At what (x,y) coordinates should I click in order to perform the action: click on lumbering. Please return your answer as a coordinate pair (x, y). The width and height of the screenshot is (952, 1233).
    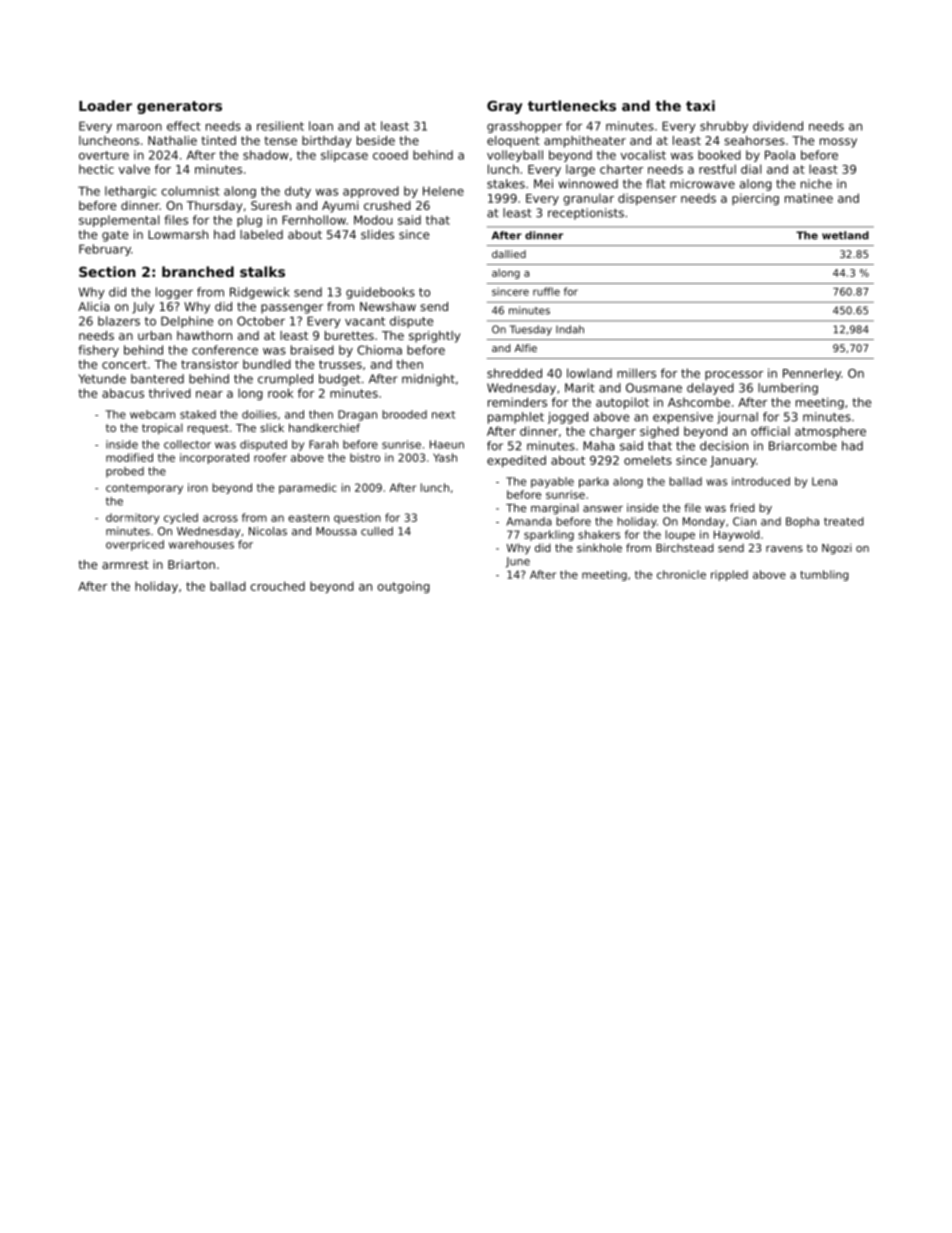
    Looking at the image, I should click on (788, 389).
